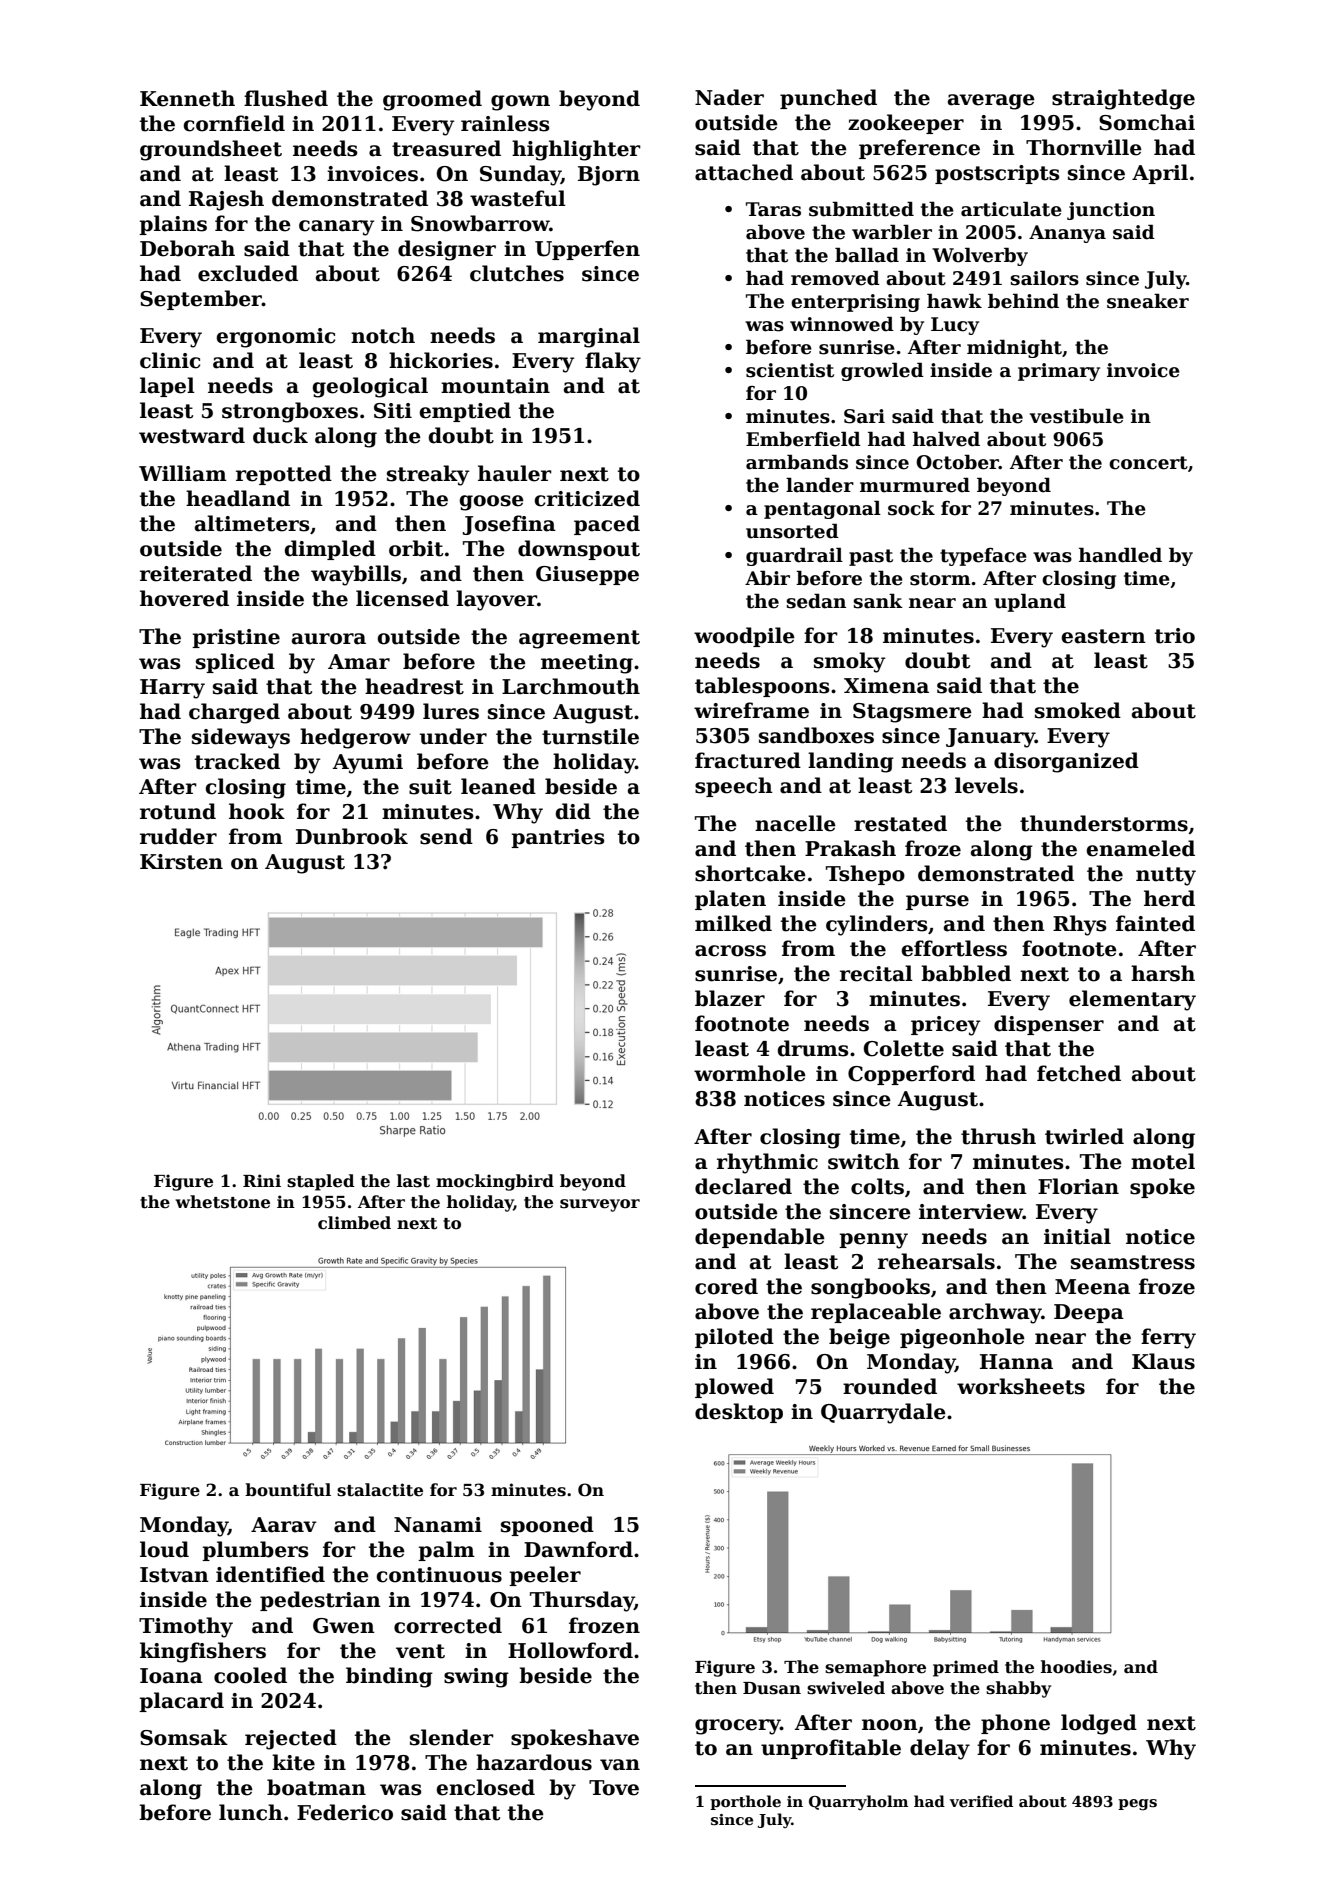 Image resolution: width=1335 pixels, height=1888 pixels. What do you see at coordinates (1123, 99) in the image?
I see `straightedge` at bounding box center [1123, 99].
